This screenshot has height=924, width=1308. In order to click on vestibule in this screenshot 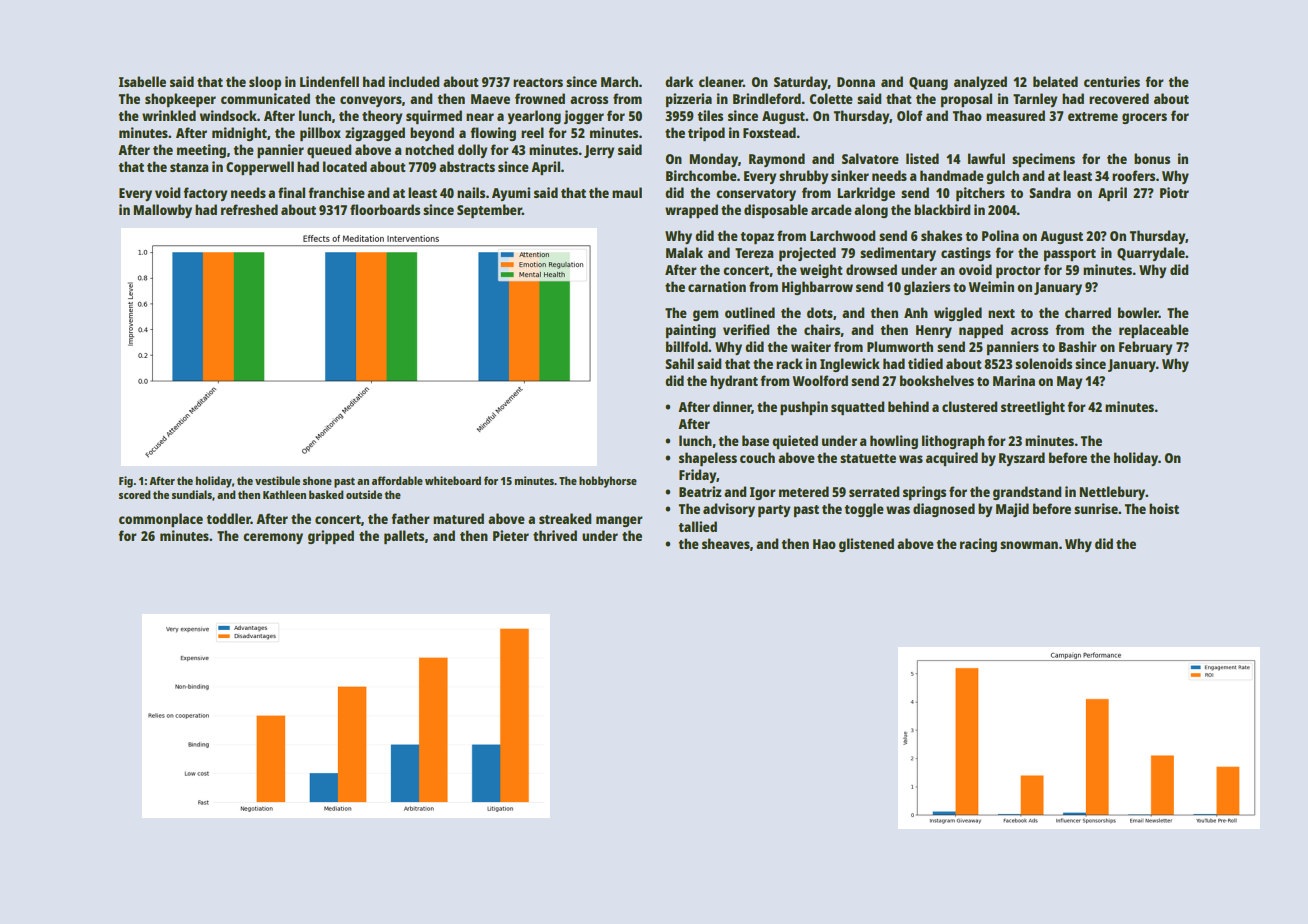, I will do `click(277, 480)`.
